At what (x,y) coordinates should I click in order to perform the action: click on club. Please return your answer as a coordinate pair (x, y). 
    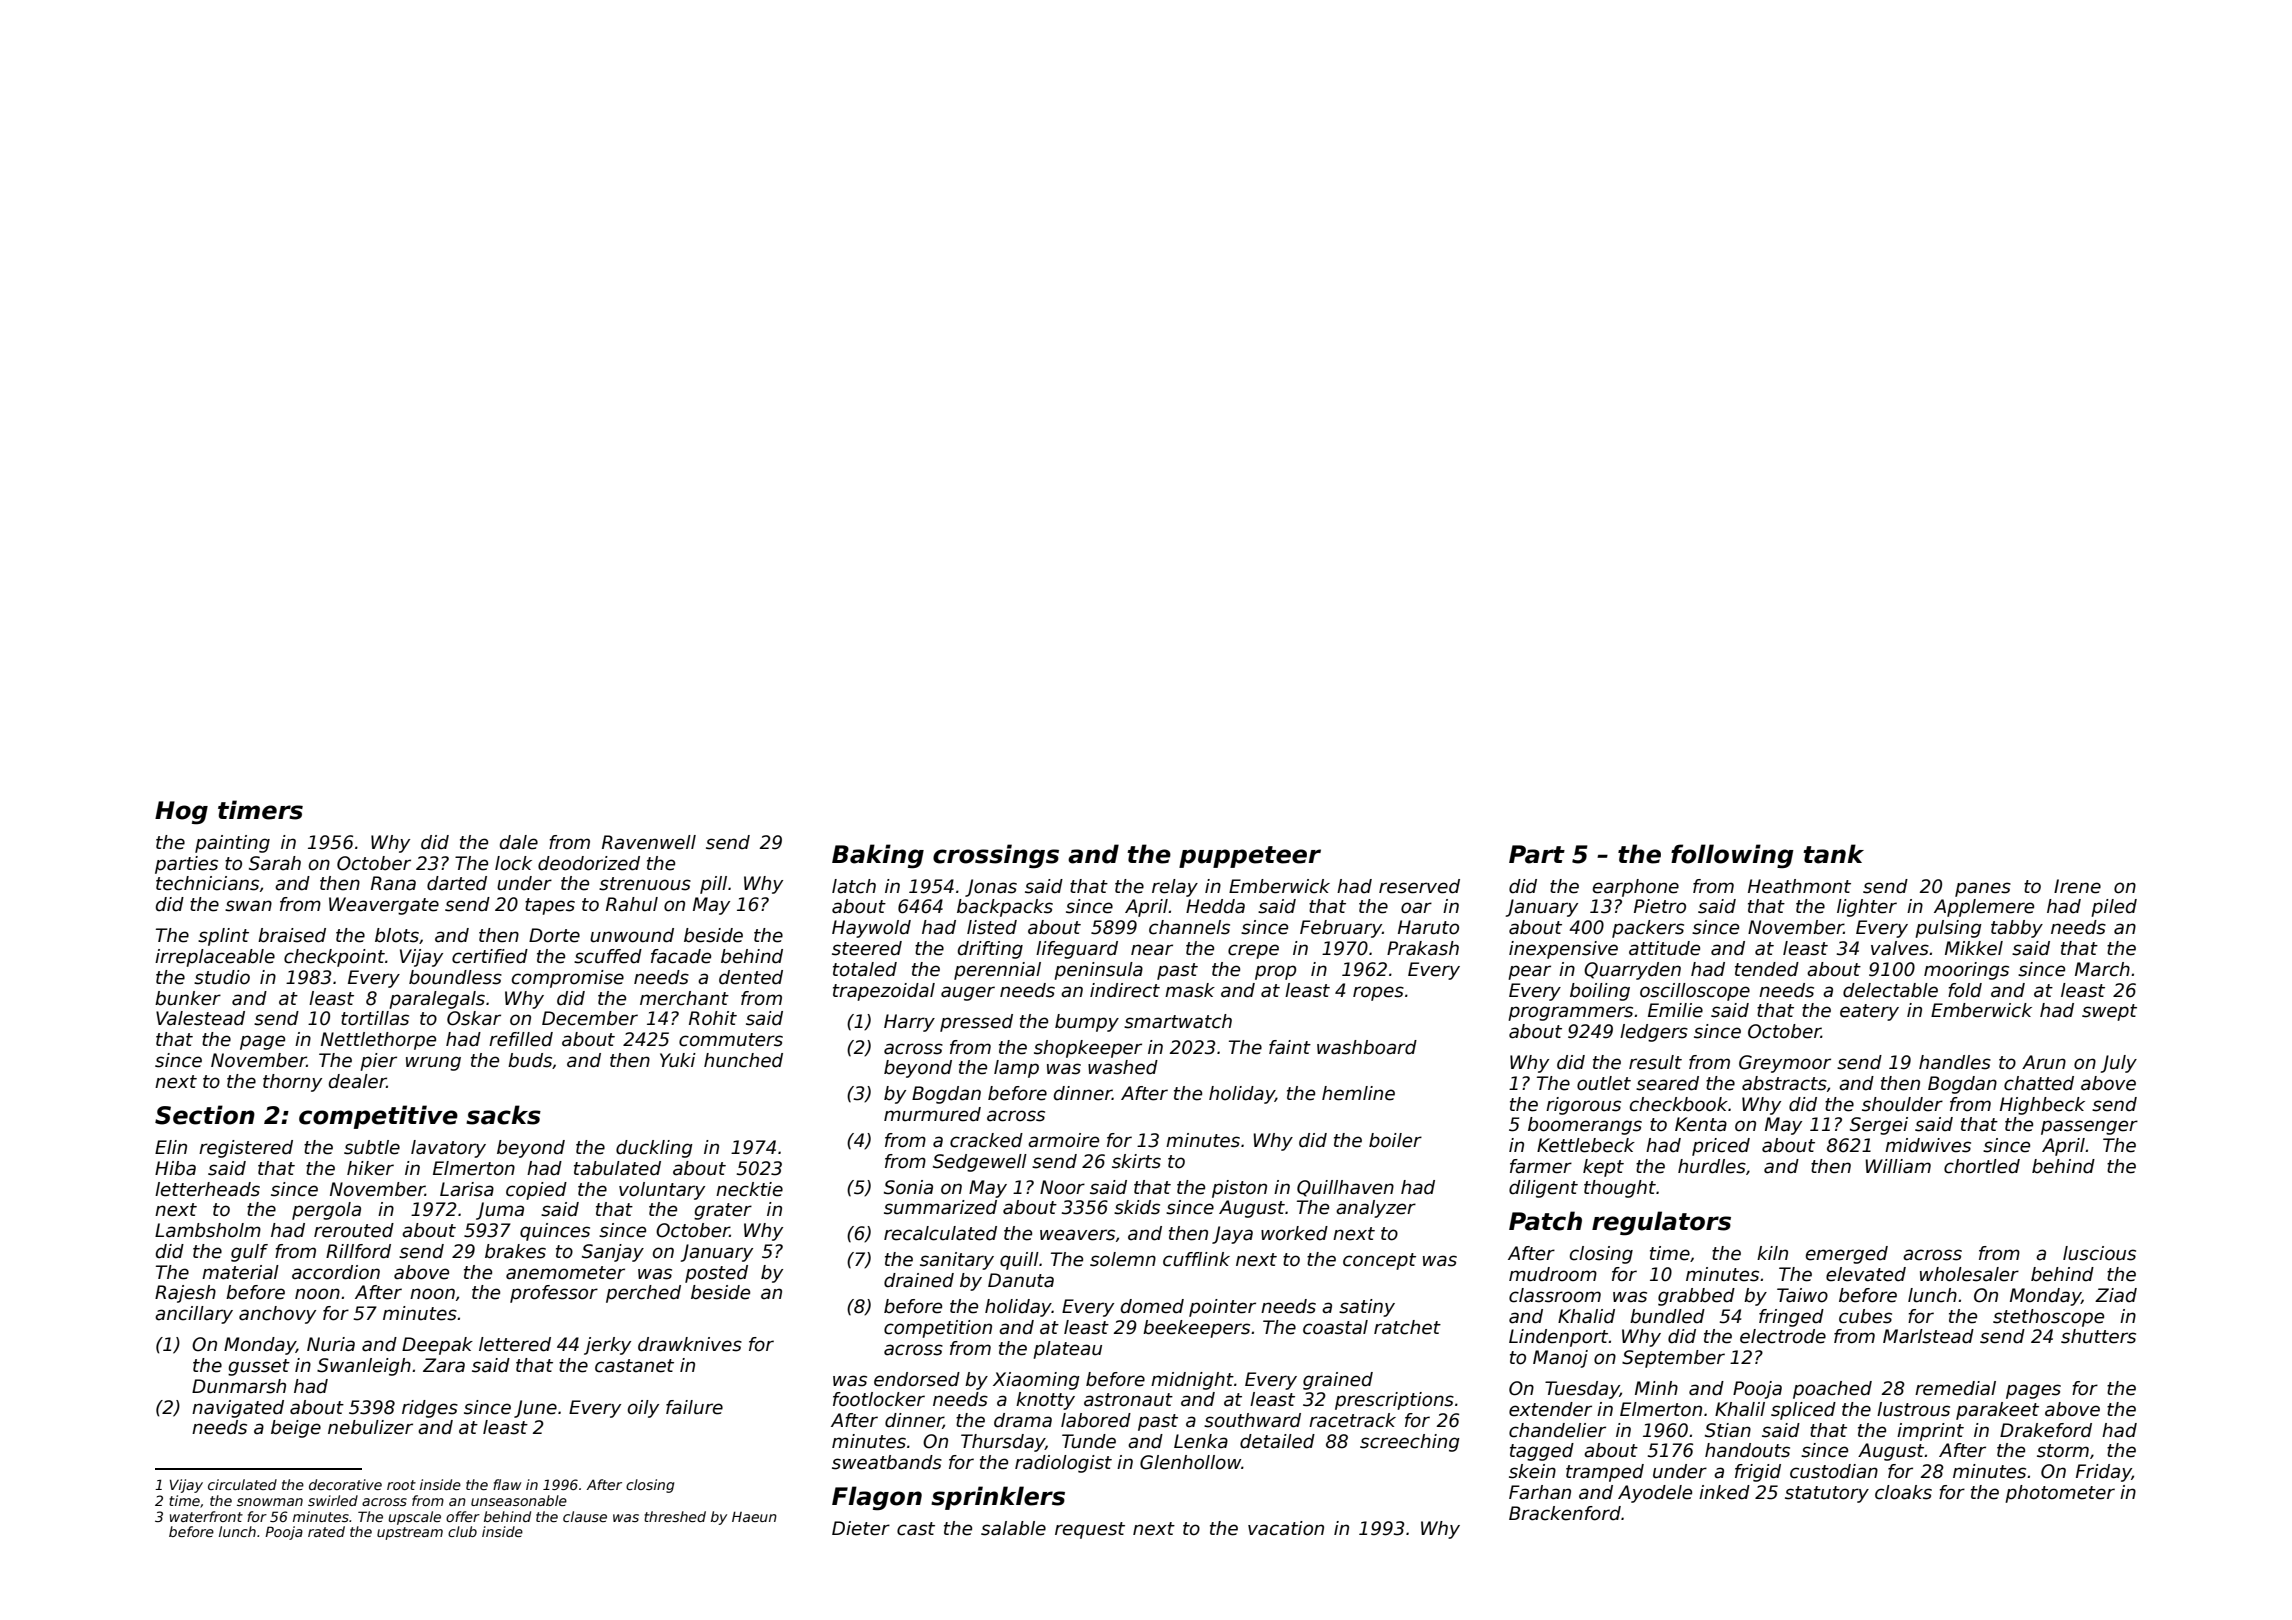
    Looking at the image, I should click on (462, 1531).
